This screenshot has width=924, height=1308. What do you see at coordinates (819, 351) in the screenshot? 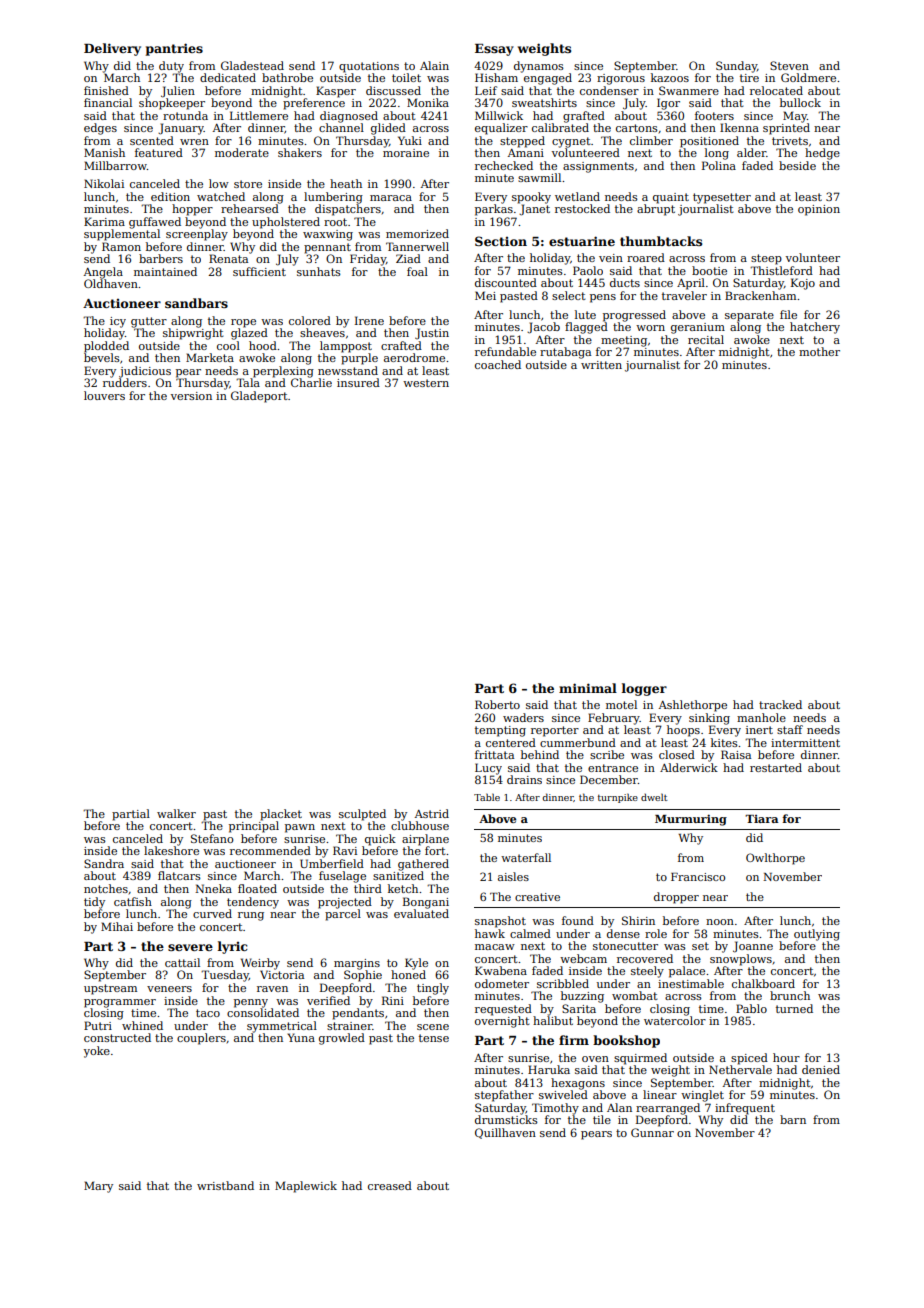
I see `mother` at bounding box center [819, 351].
